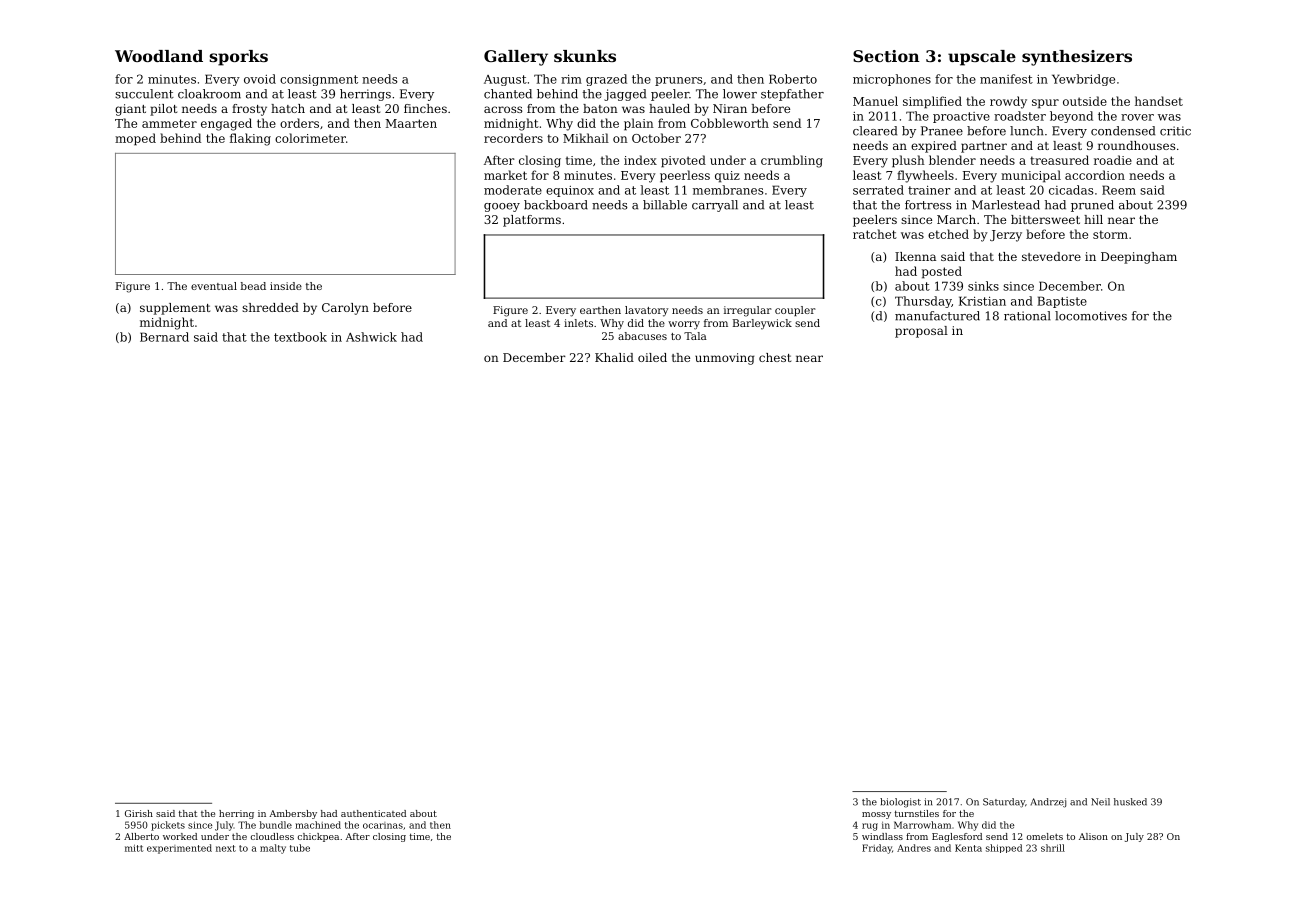  What do you see at coordinates (792, 95) in the image?
I see `stepfather` at bounding box center [792, 95].
